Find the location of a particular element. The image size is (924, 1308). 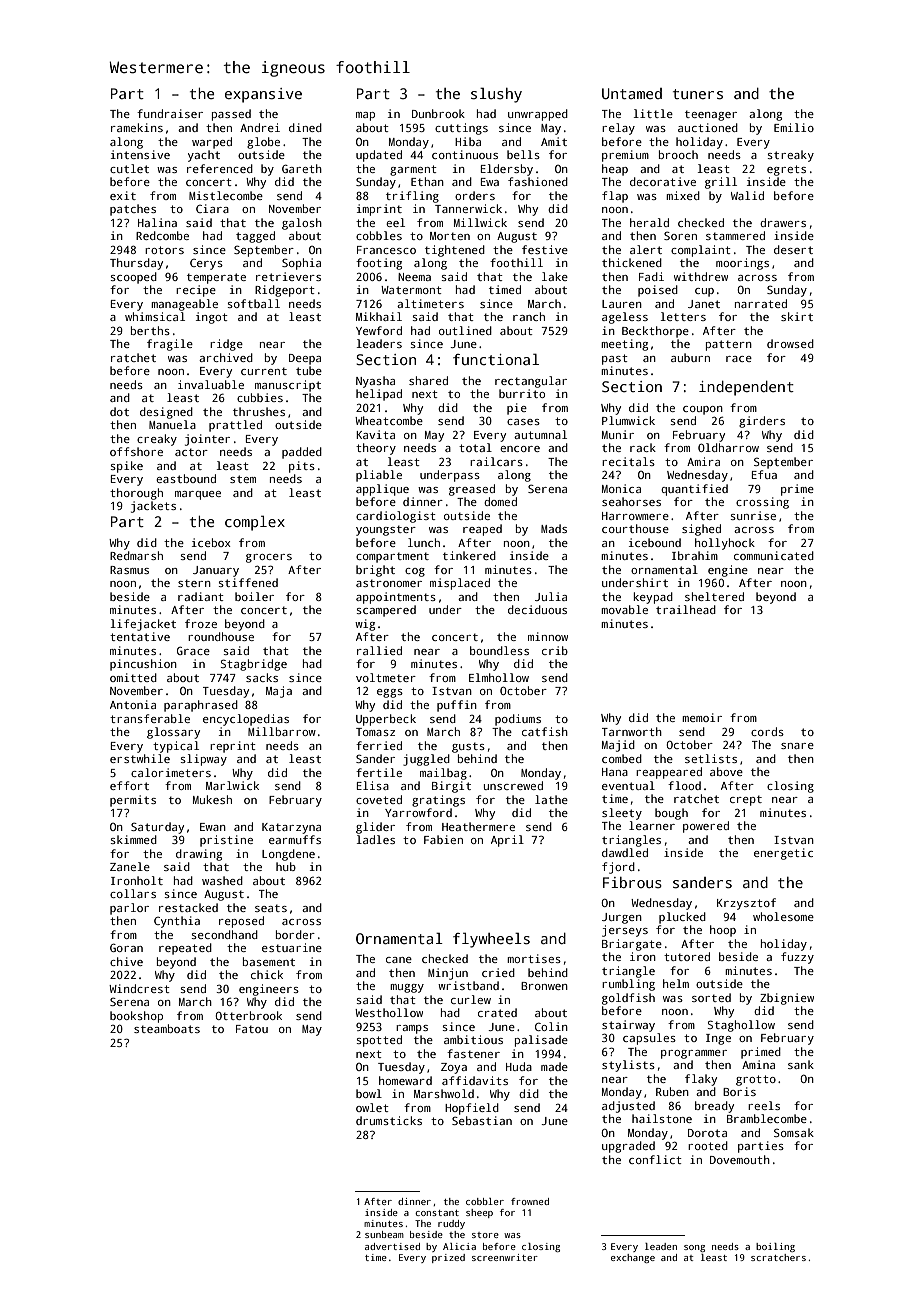

Wheatcombe is located at coordinates (389, 420).
